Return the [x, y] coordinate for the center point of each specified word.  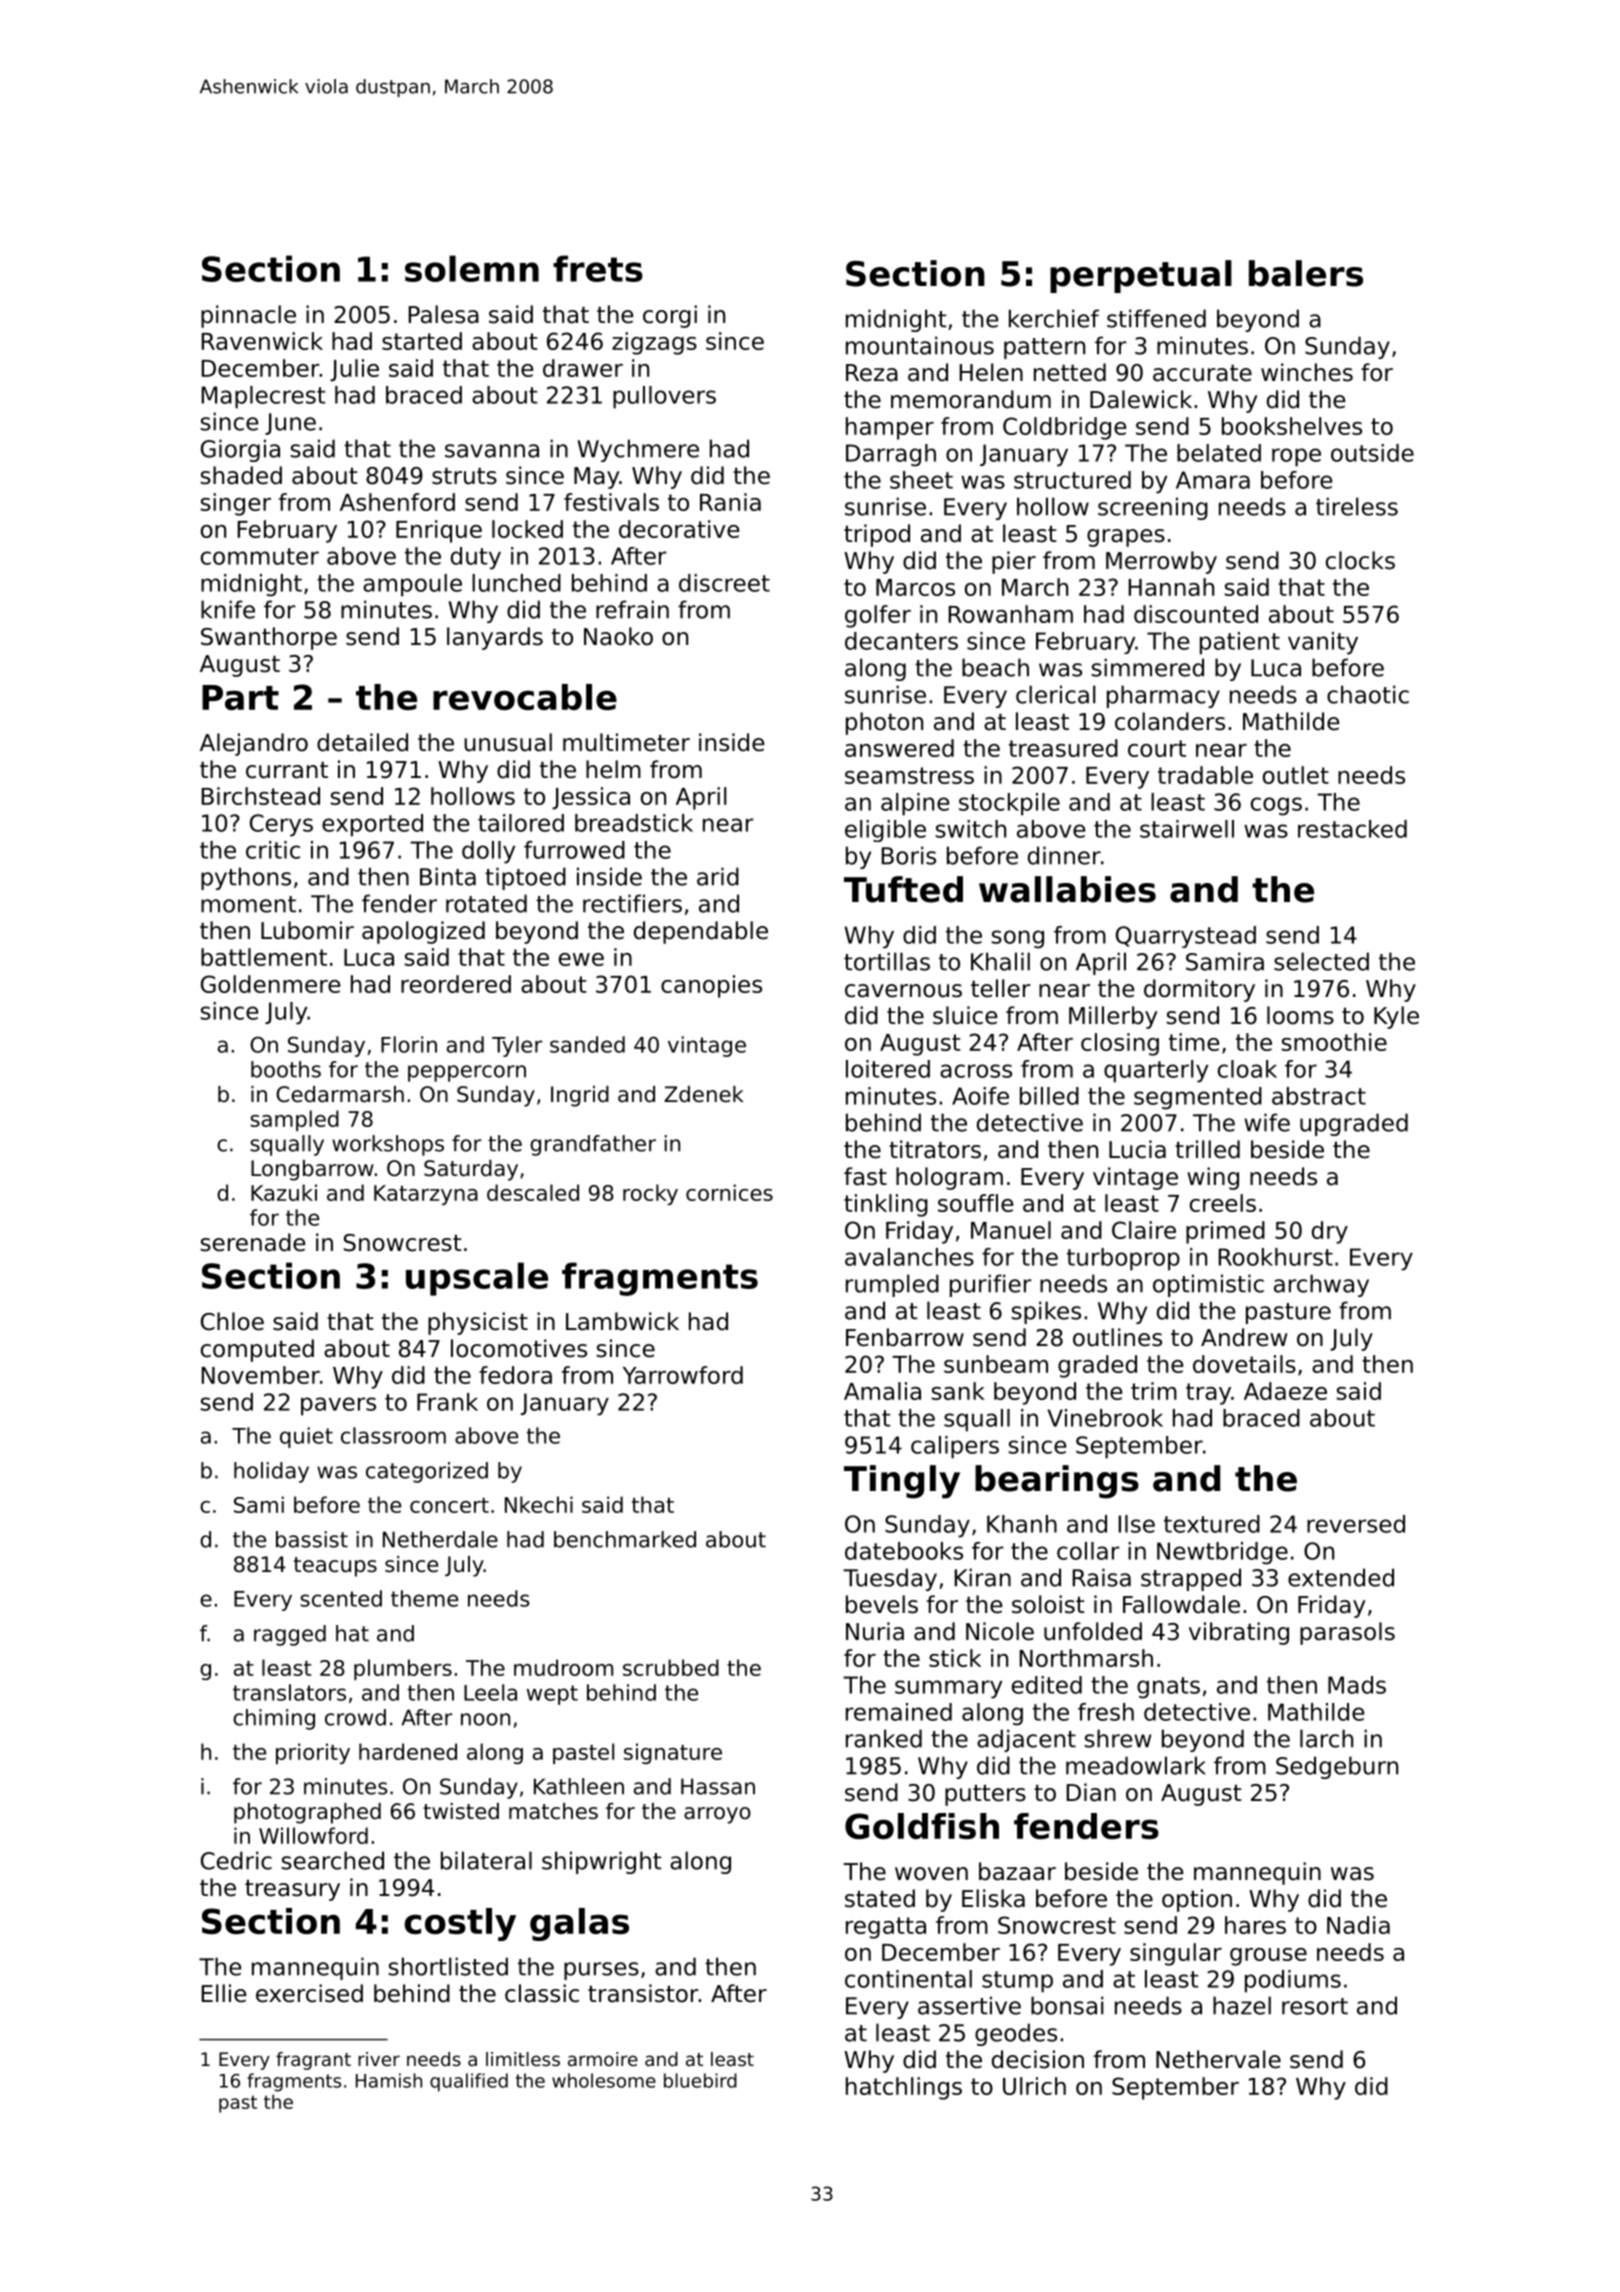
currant [287, 770]
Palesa [444, 314]
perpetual [1141, 276]
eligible [885, 831]
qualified [469, 2082]
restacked [1352, 829]
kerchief [1054, 318]
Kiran [983, 1577]
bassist [312, 1539]
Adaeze [1285, 1391]
